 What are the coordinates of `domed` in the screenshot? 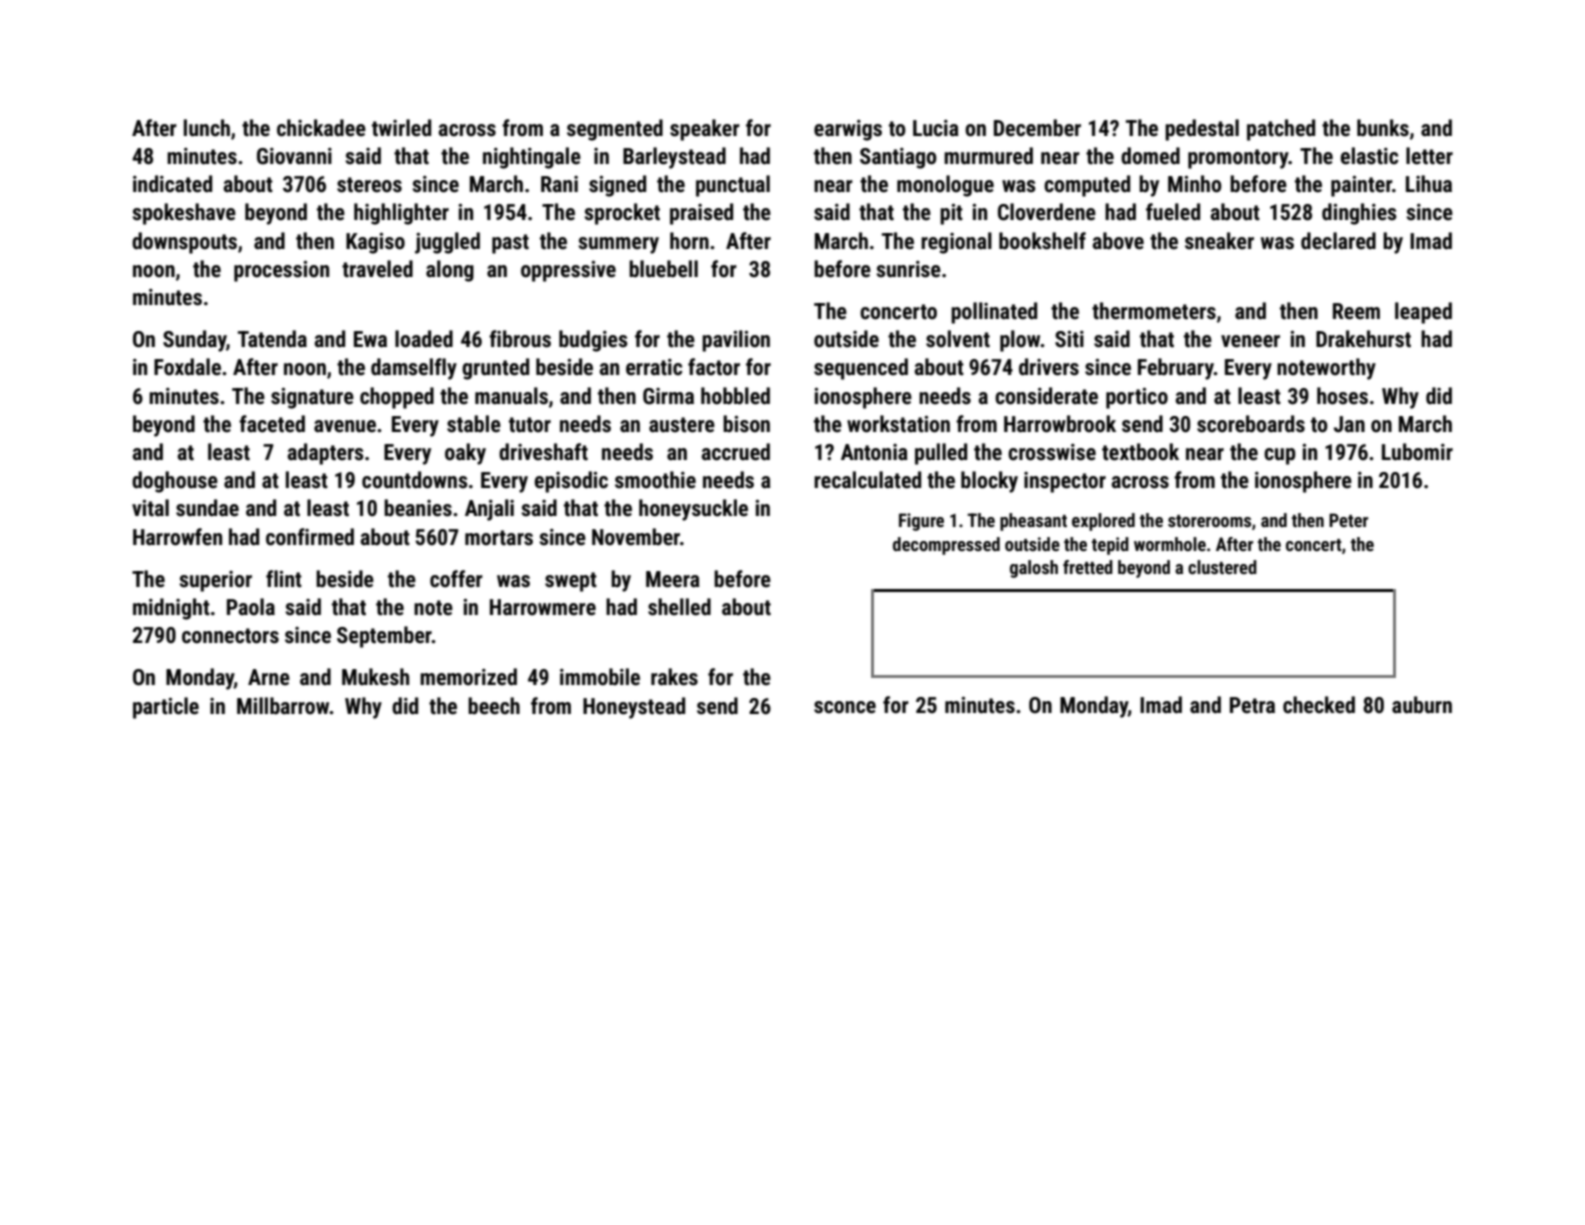 It's located at (1150, 156).
